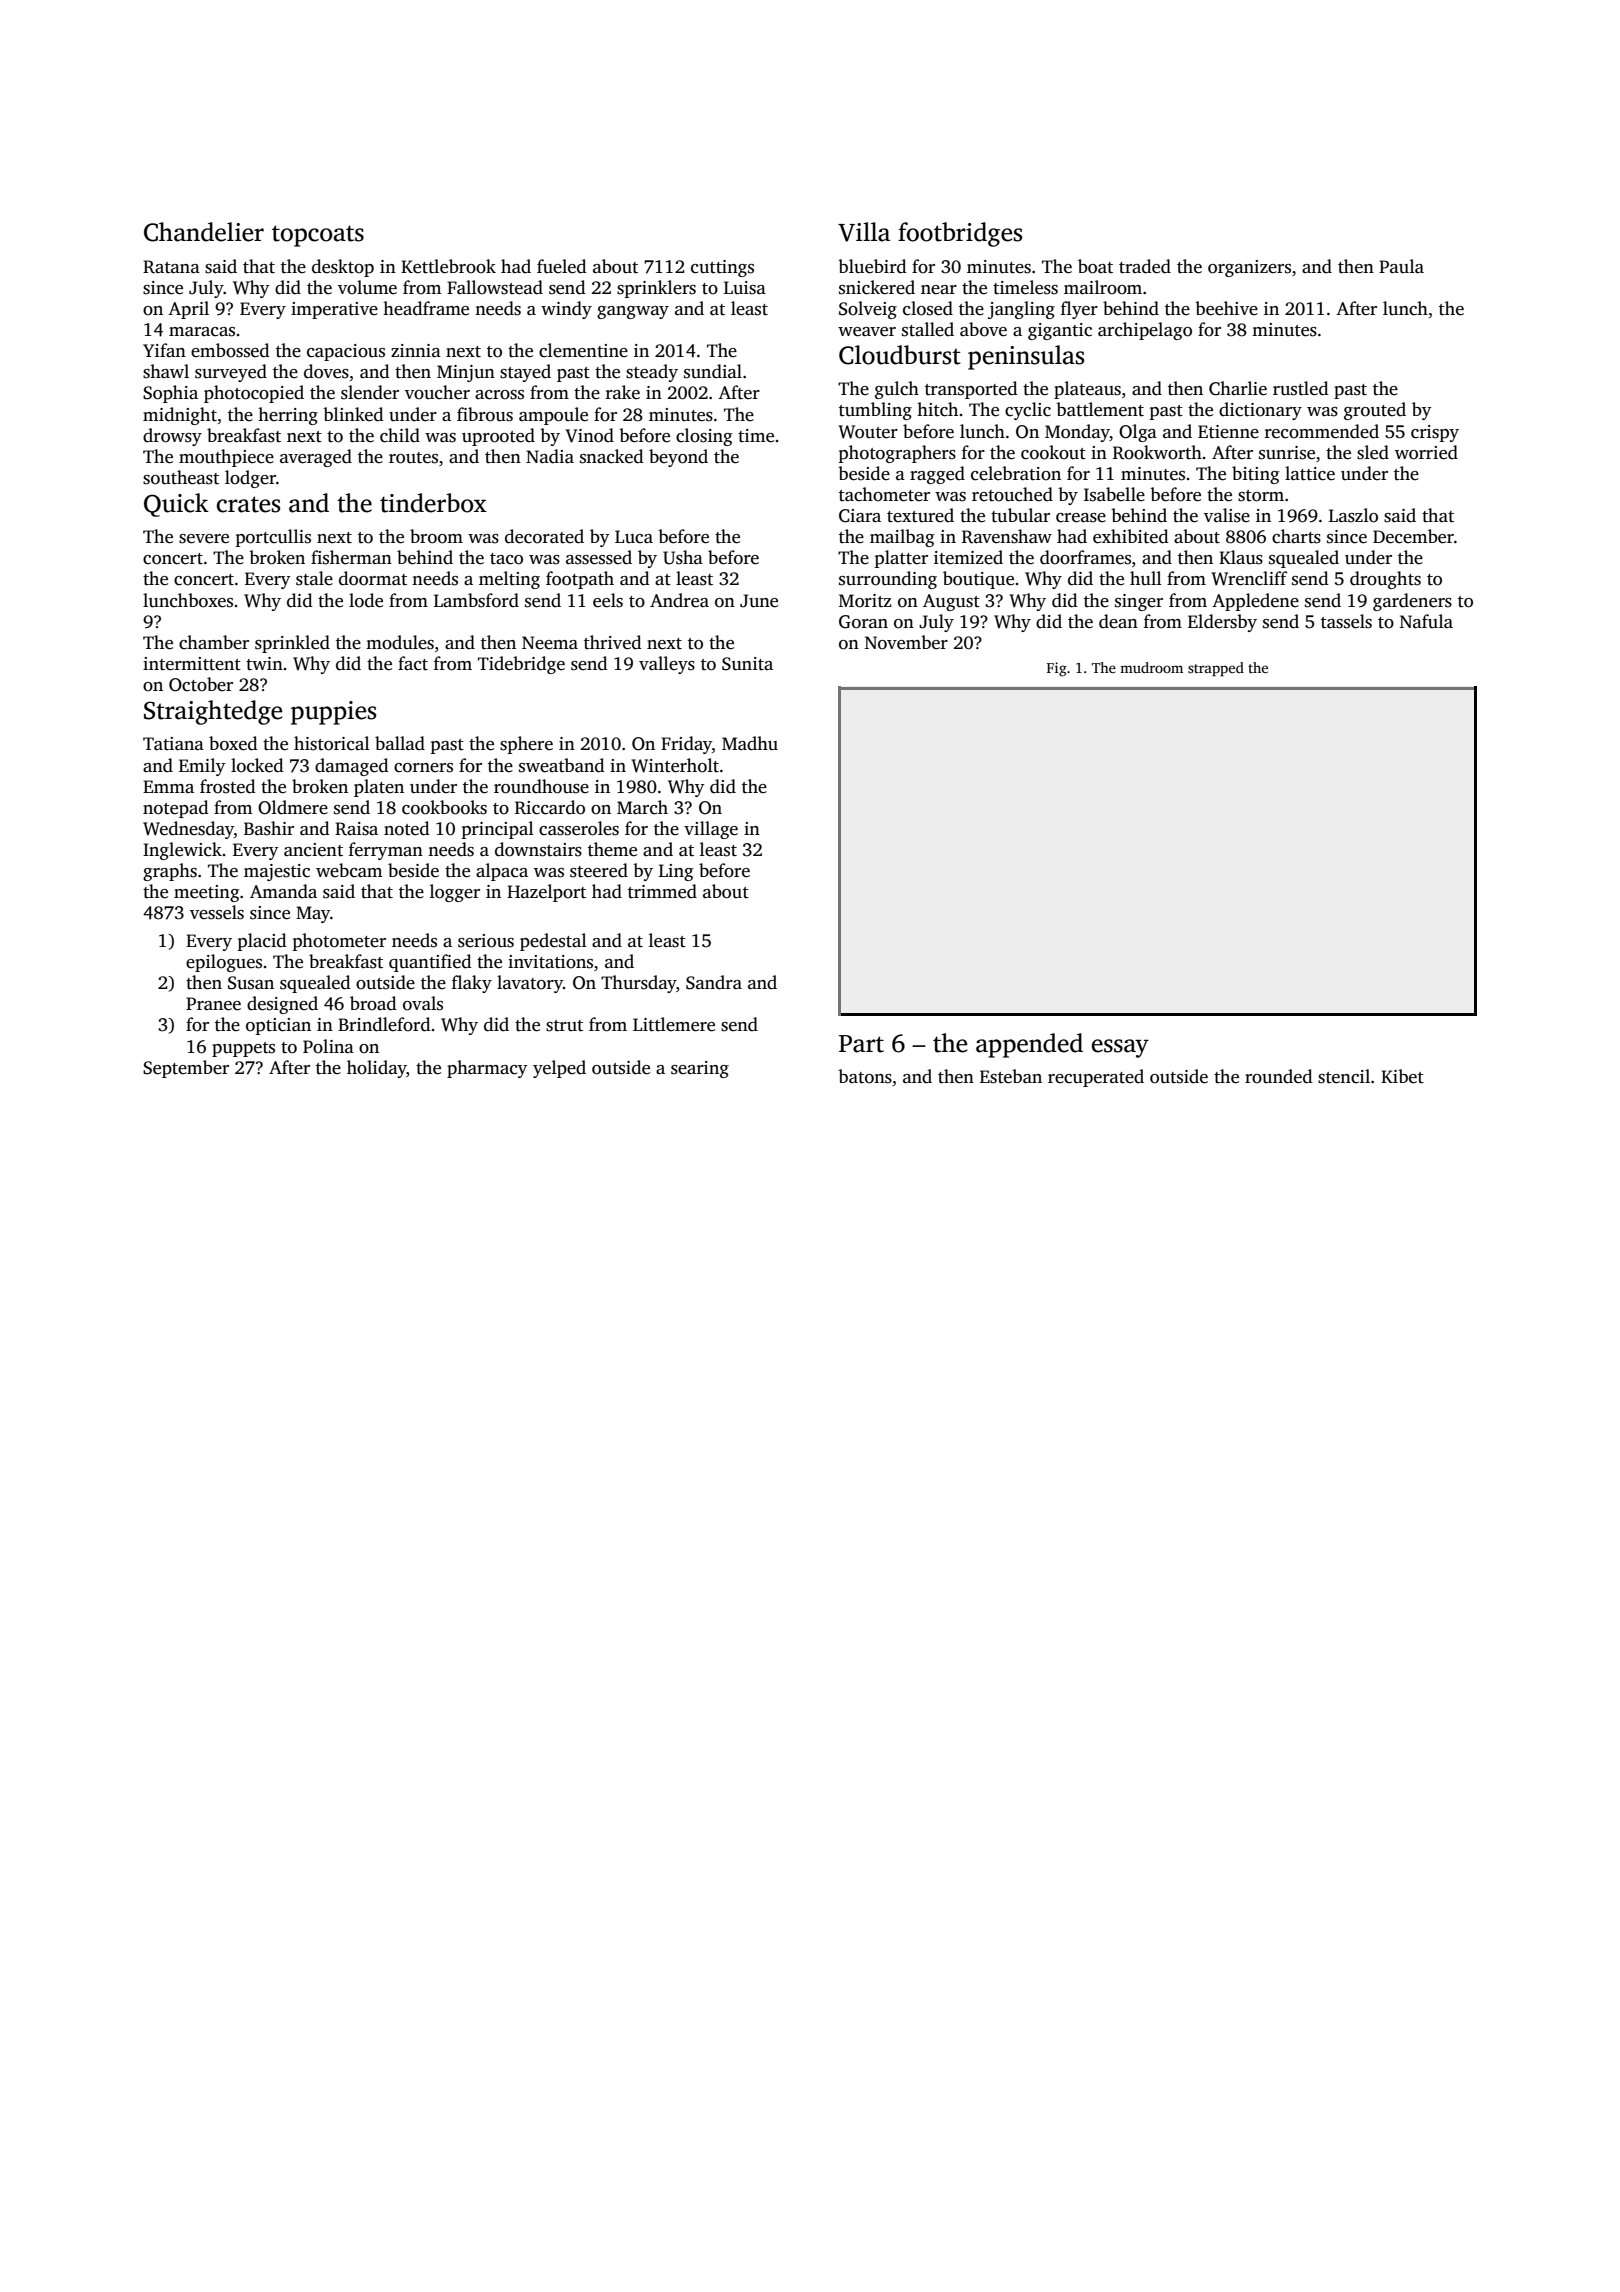 This page has width=1620, height=2292. What do you see at coordinates (562, 266) in the page?
I see `fueled` at bounding box center [562, 266].
